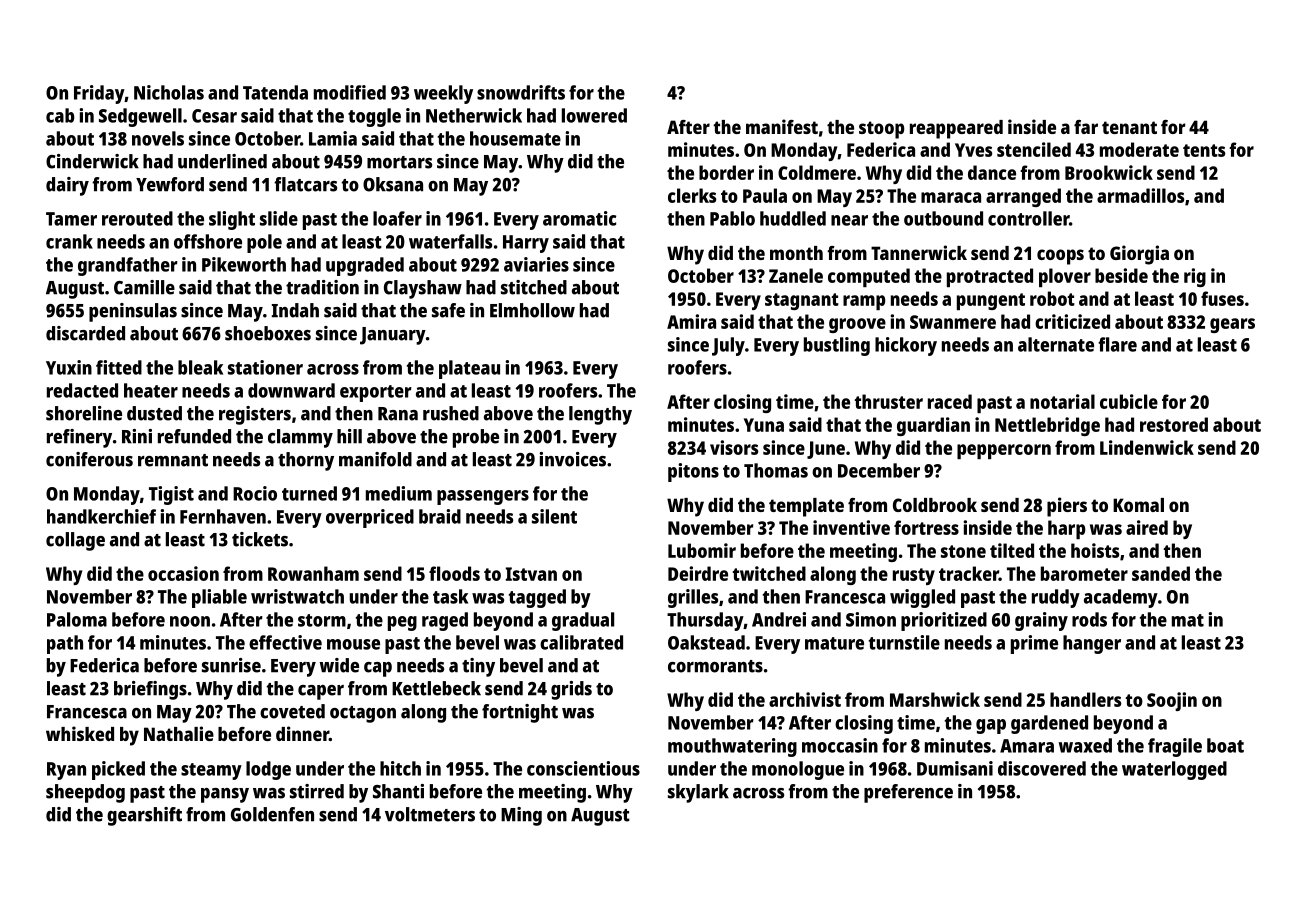 The width and height of the document is (1308, 924). Describe the element at coordinates (317, 791) in the document. I see `stirred` at that location.
